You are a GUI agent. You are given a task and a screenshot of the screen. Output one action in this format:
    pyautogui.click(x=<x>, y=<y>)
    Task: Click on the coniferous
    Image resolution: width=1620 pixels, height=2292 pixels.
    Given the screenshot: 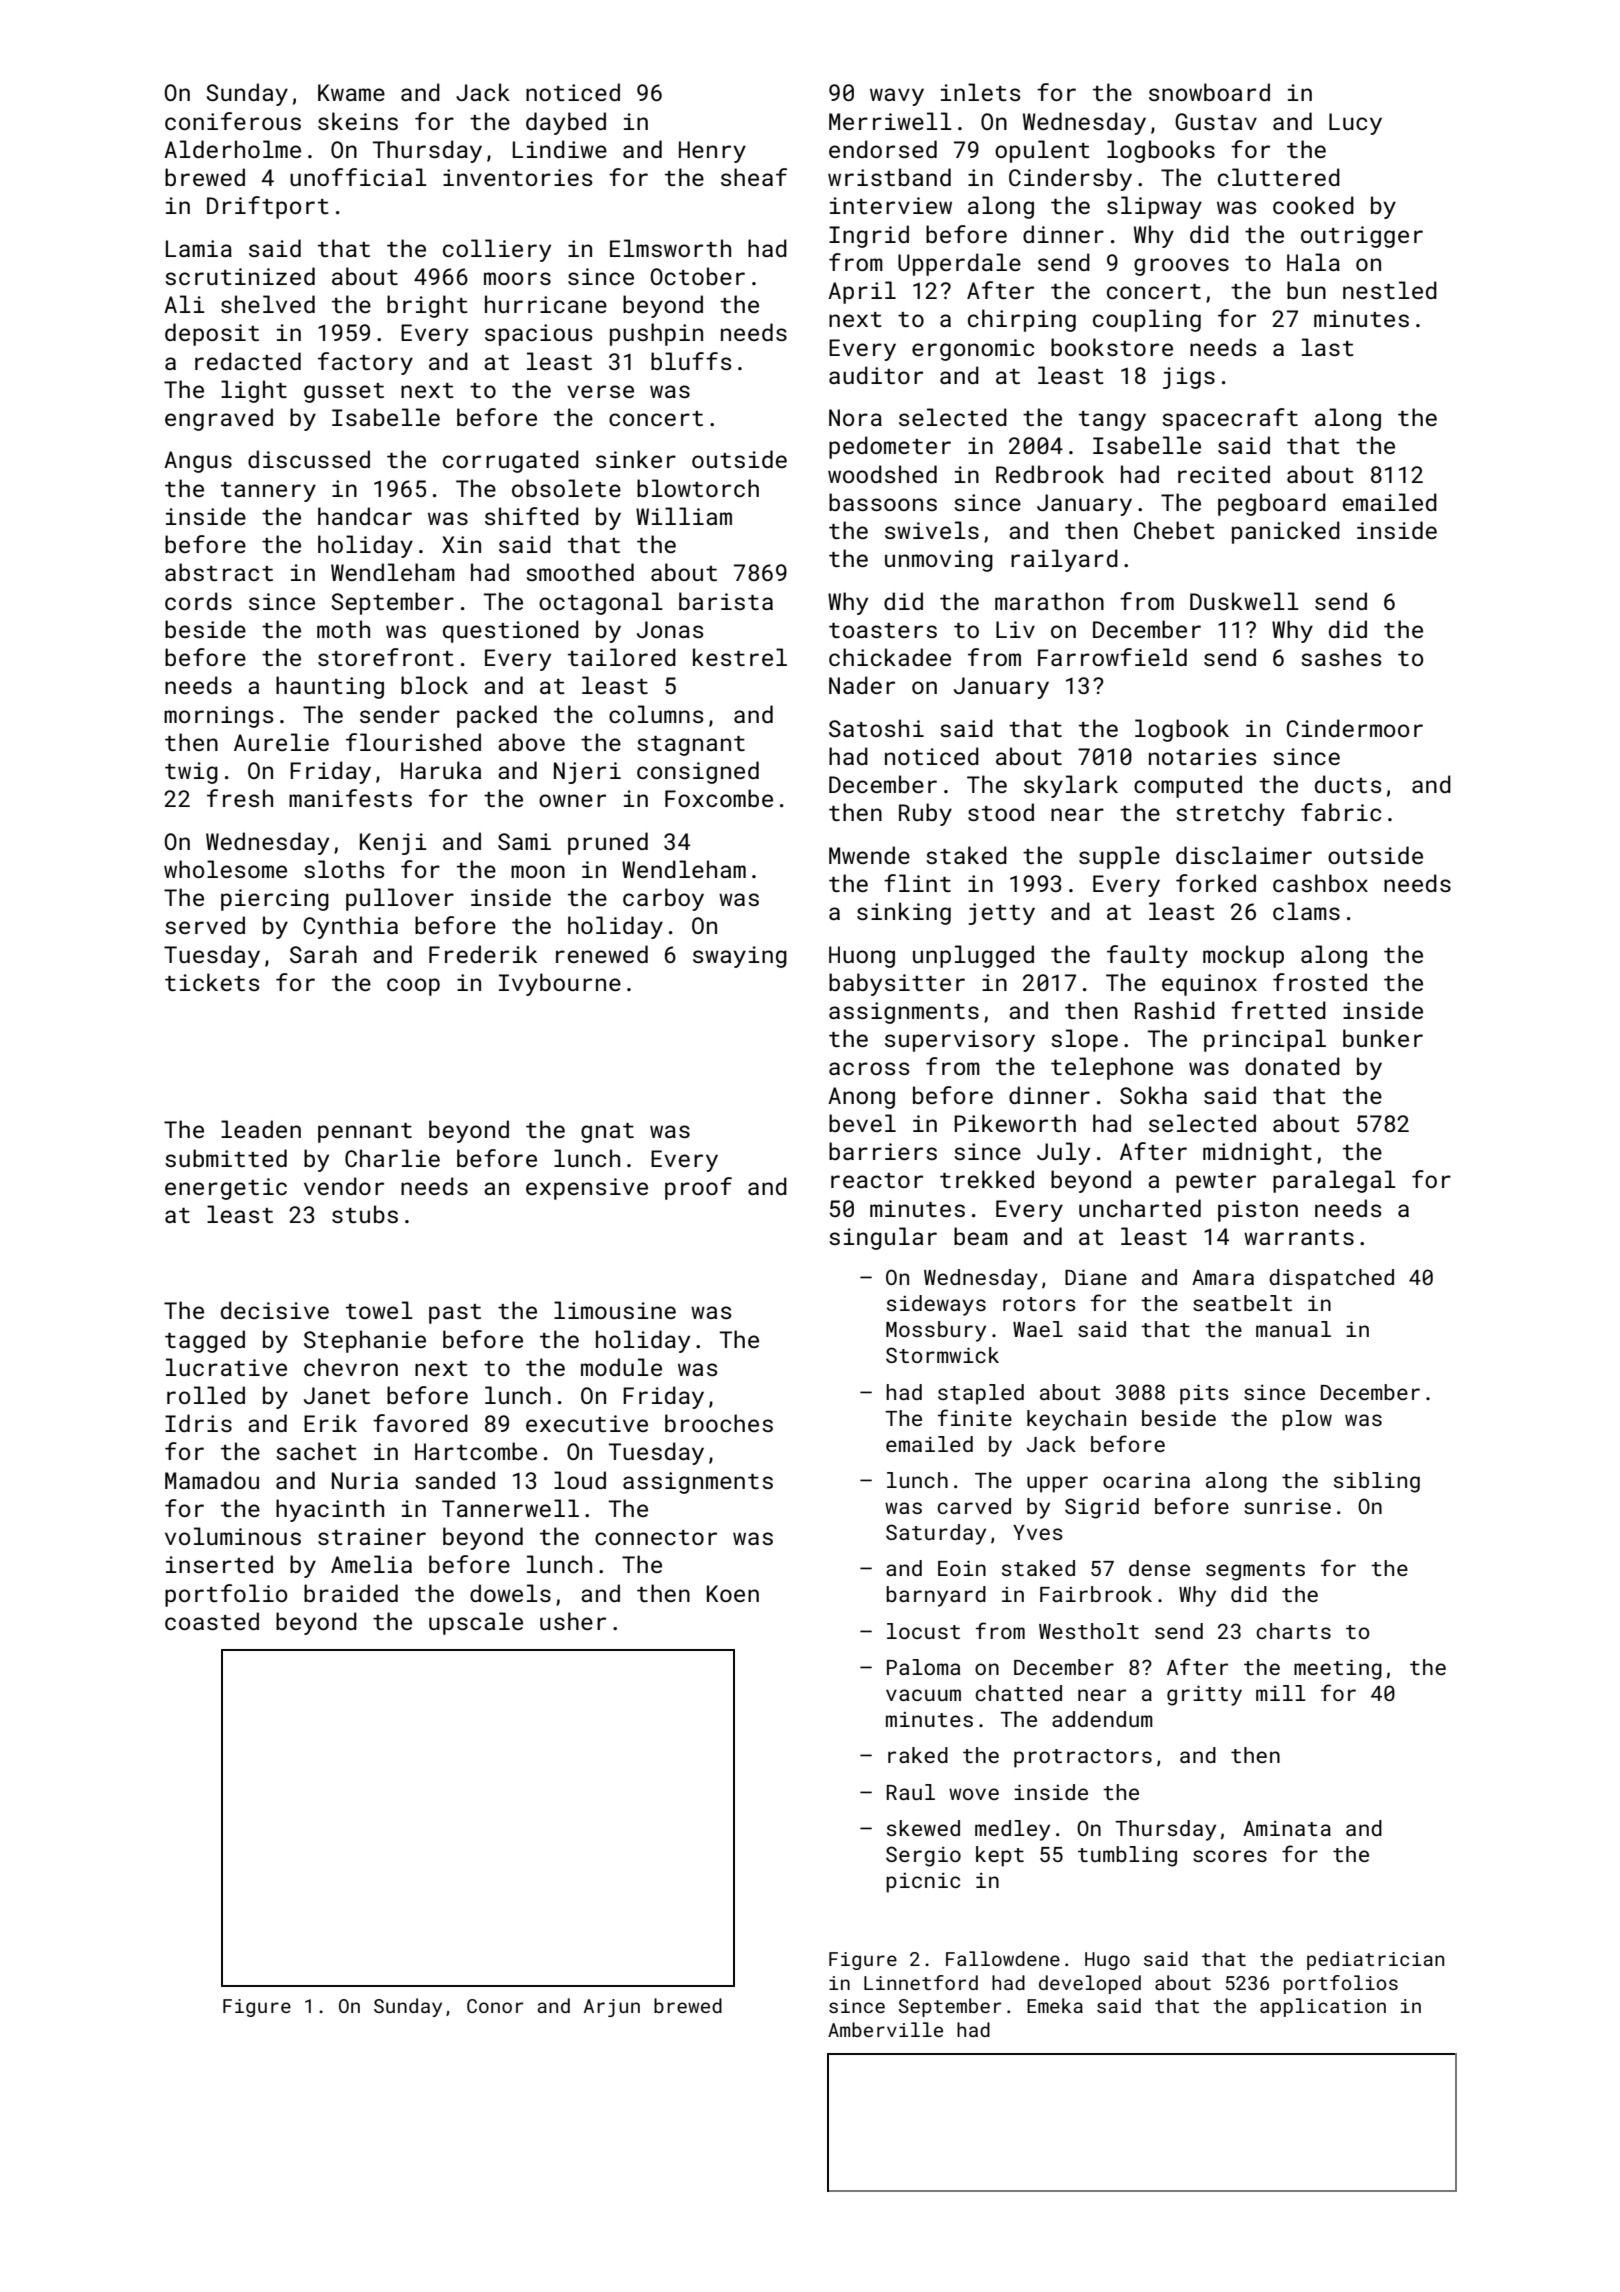 What is the action you would take?
    pyautogui.click(x=233, y=121)
